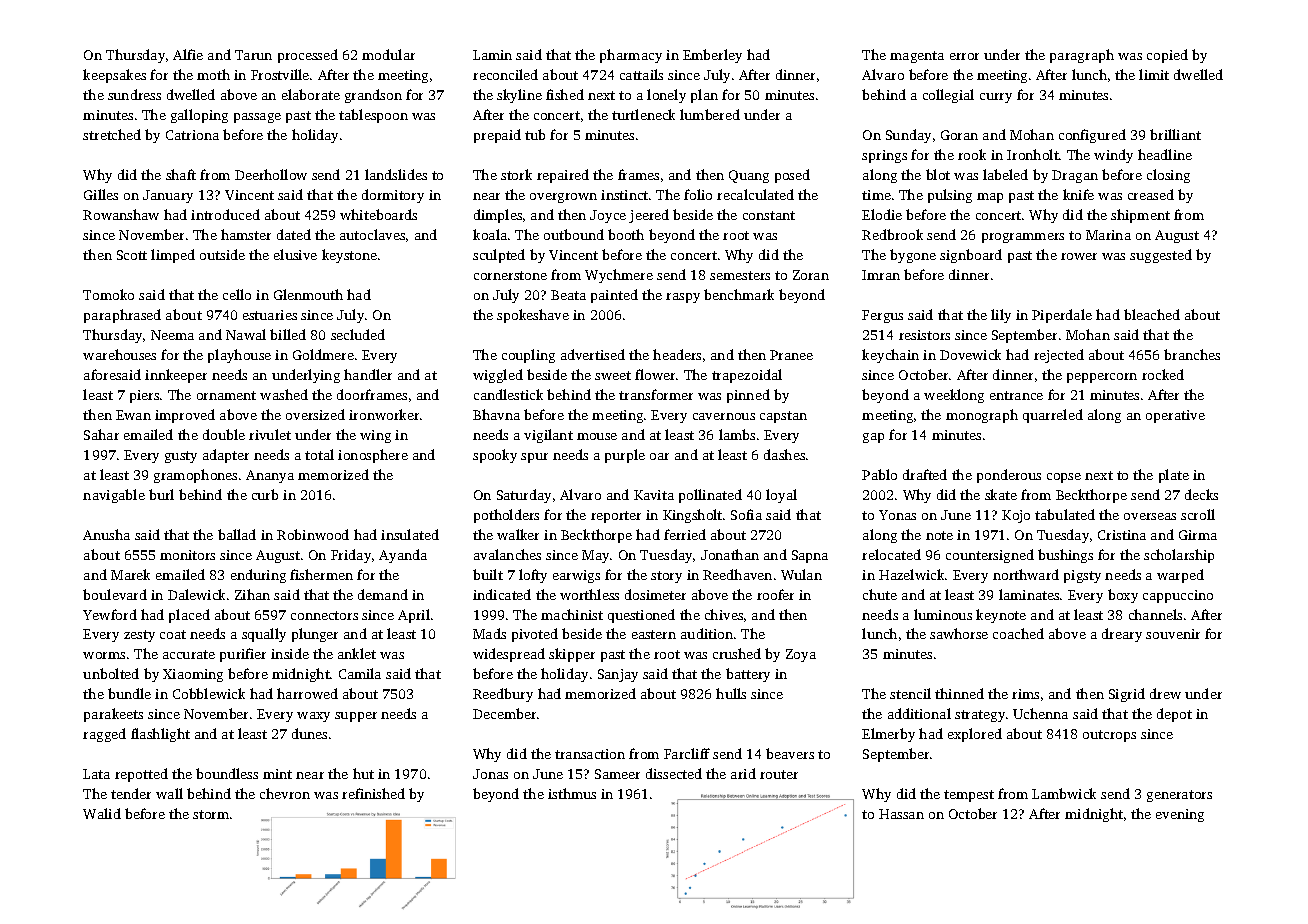 This screenshot has width=1308, height=924. Describe the element at coordinates (144, 396) in the screenshot. I see `piers` at that location.
